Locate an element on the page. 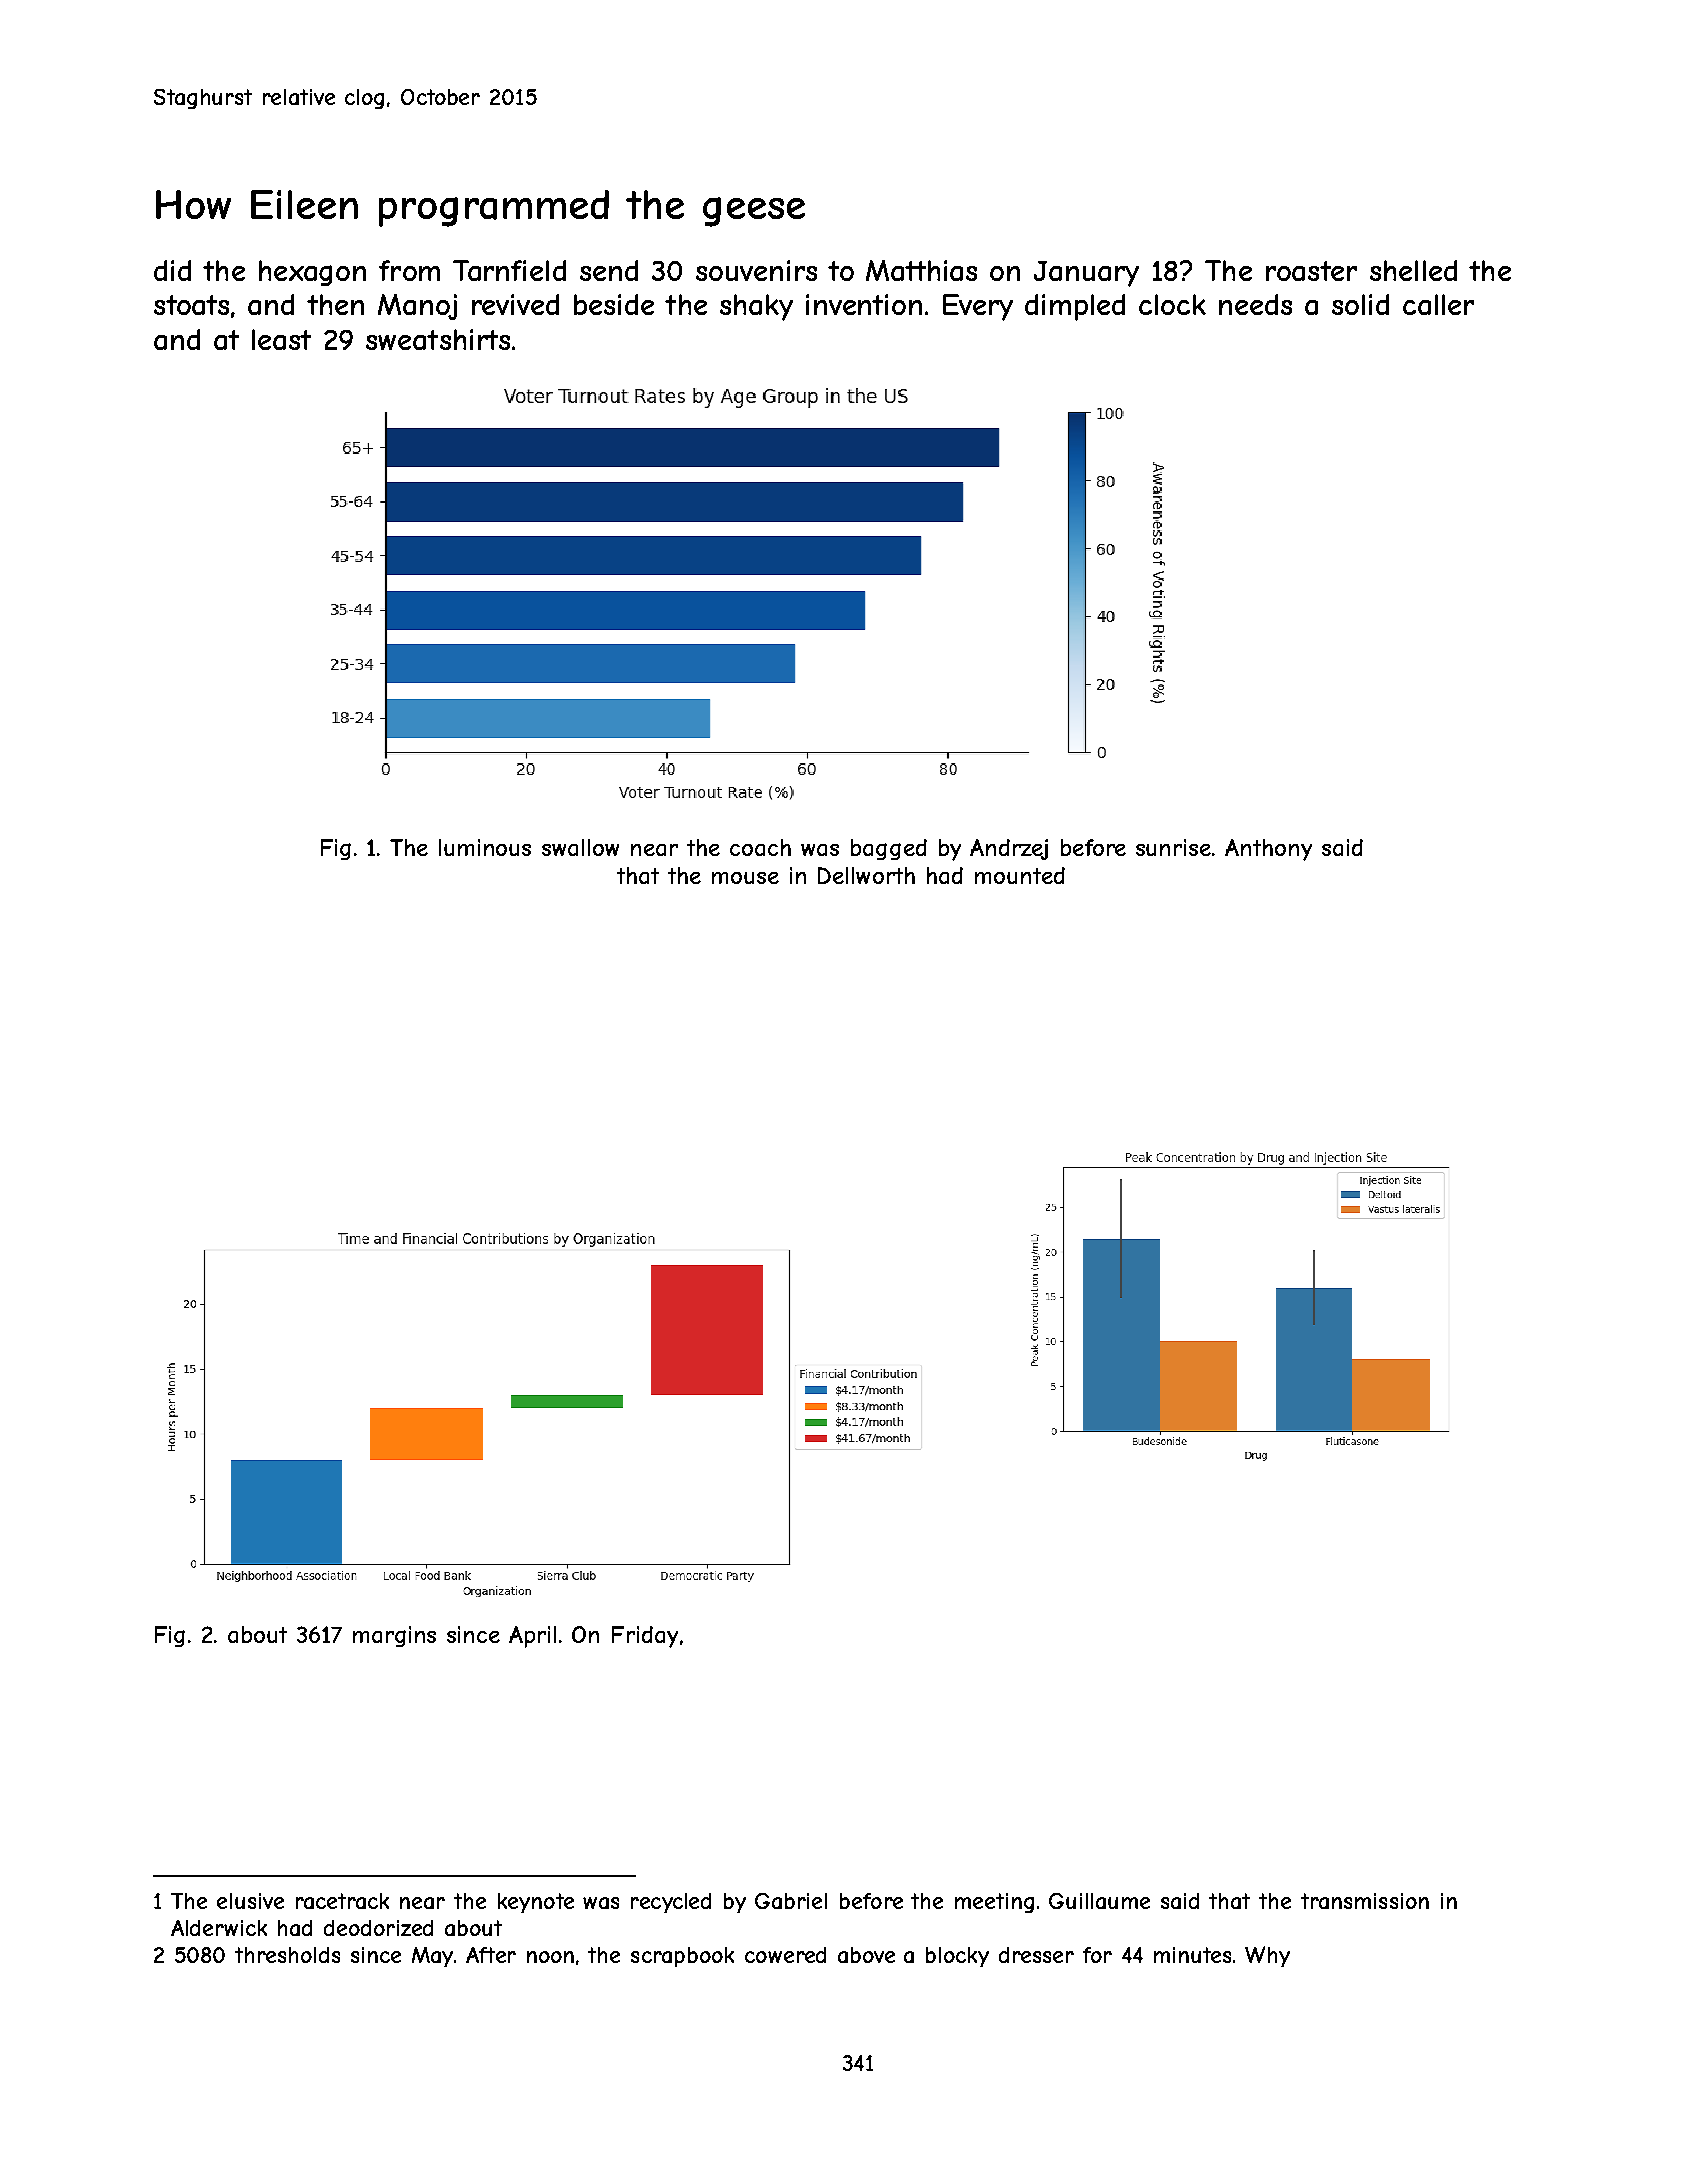 This document has width=1683, height=2178. racetrack is located at coordinates (342, 1901).
